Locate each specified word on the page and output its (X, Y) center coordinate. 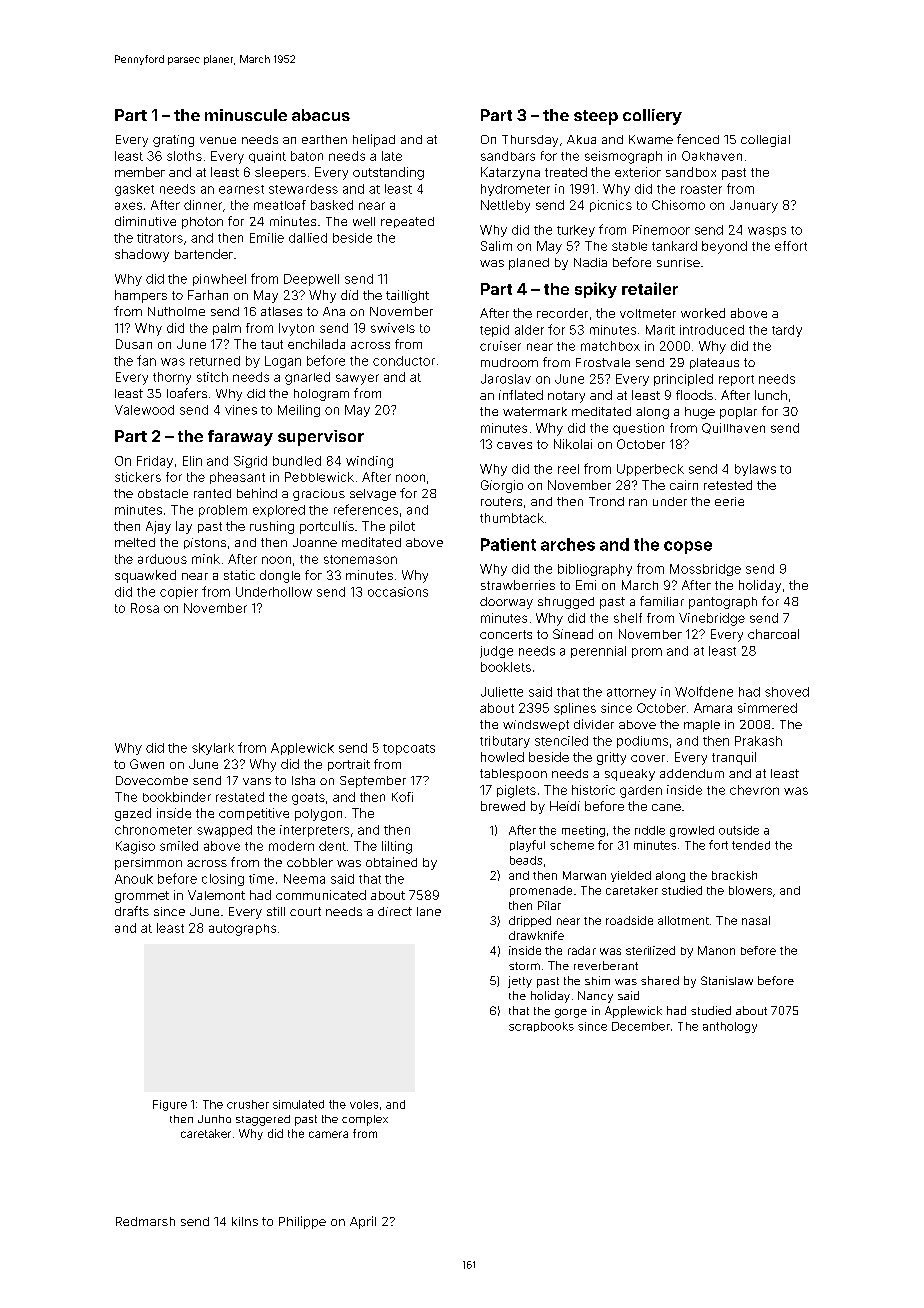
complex (365, 1120)
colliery (652, 117)
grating (173, 141)
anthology (730, 1027)
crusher (248, 1104)
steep (596, 117)
